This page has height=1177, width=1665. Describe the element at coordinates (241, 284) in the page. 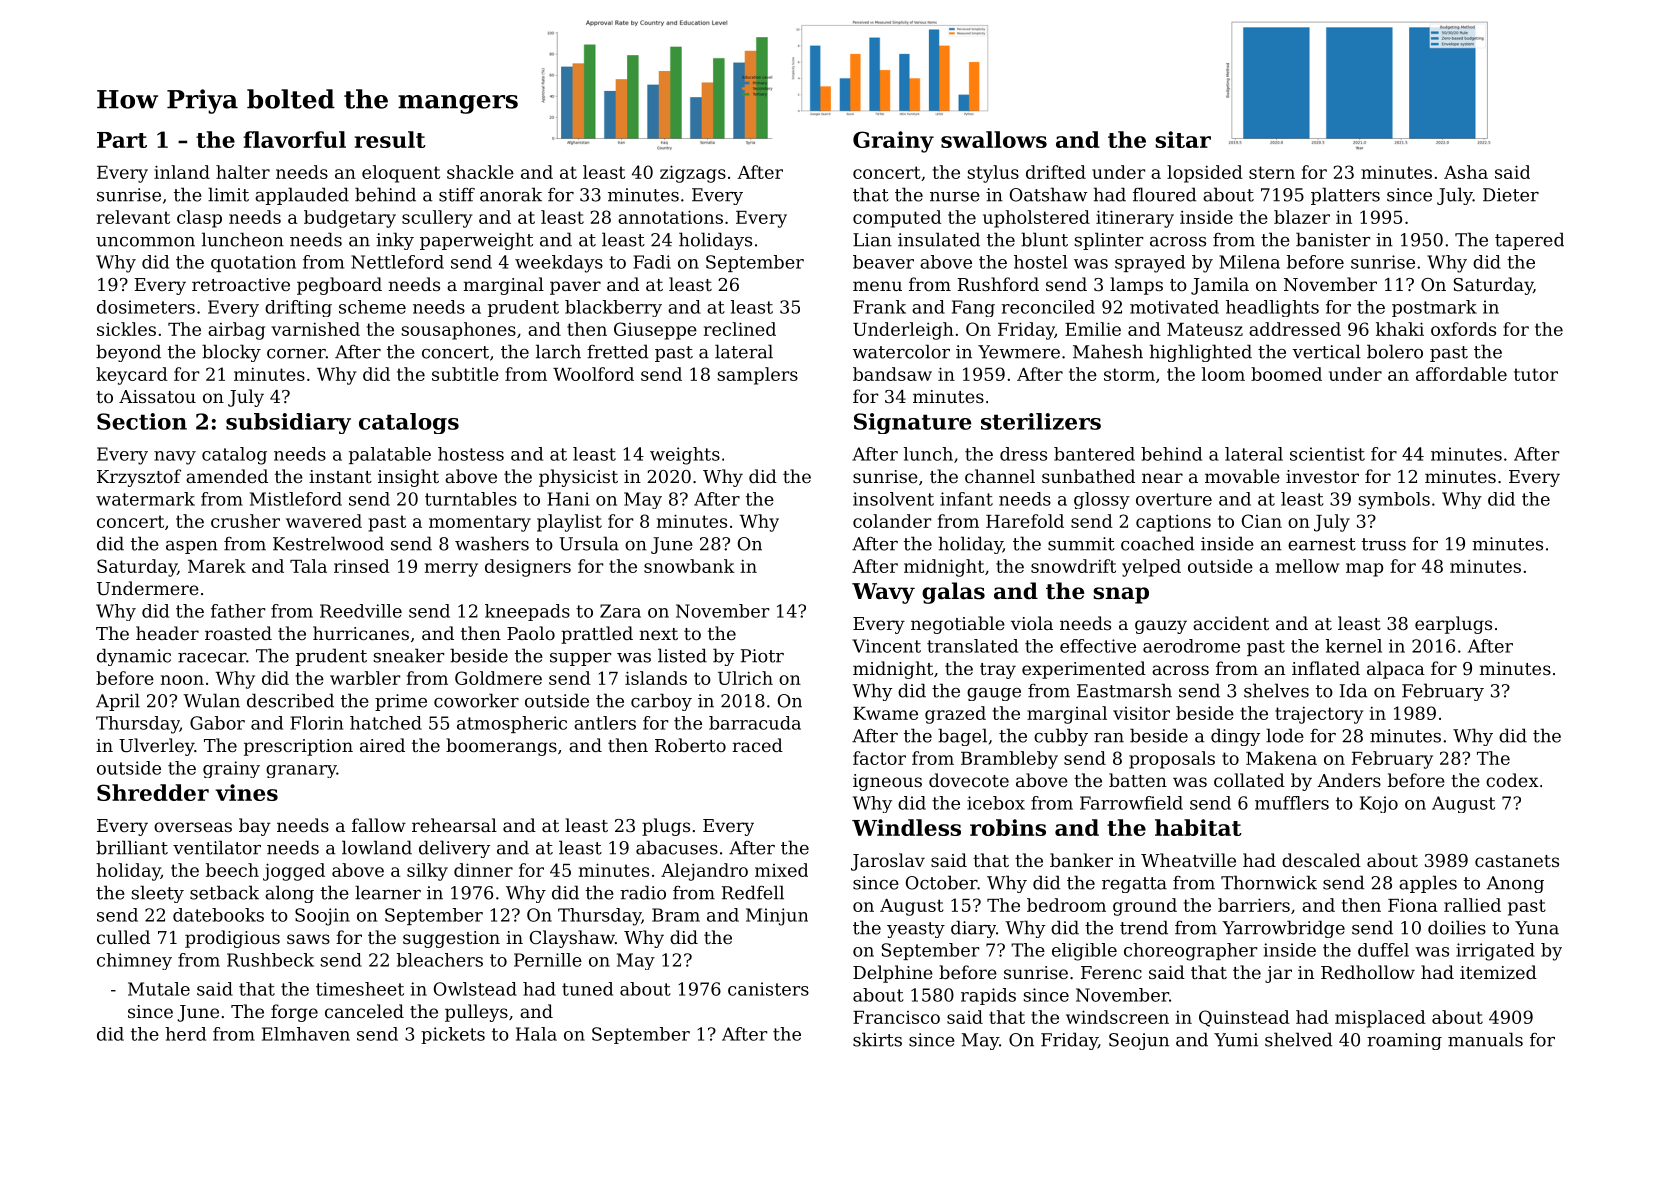

I see `retroactive` at that location.
